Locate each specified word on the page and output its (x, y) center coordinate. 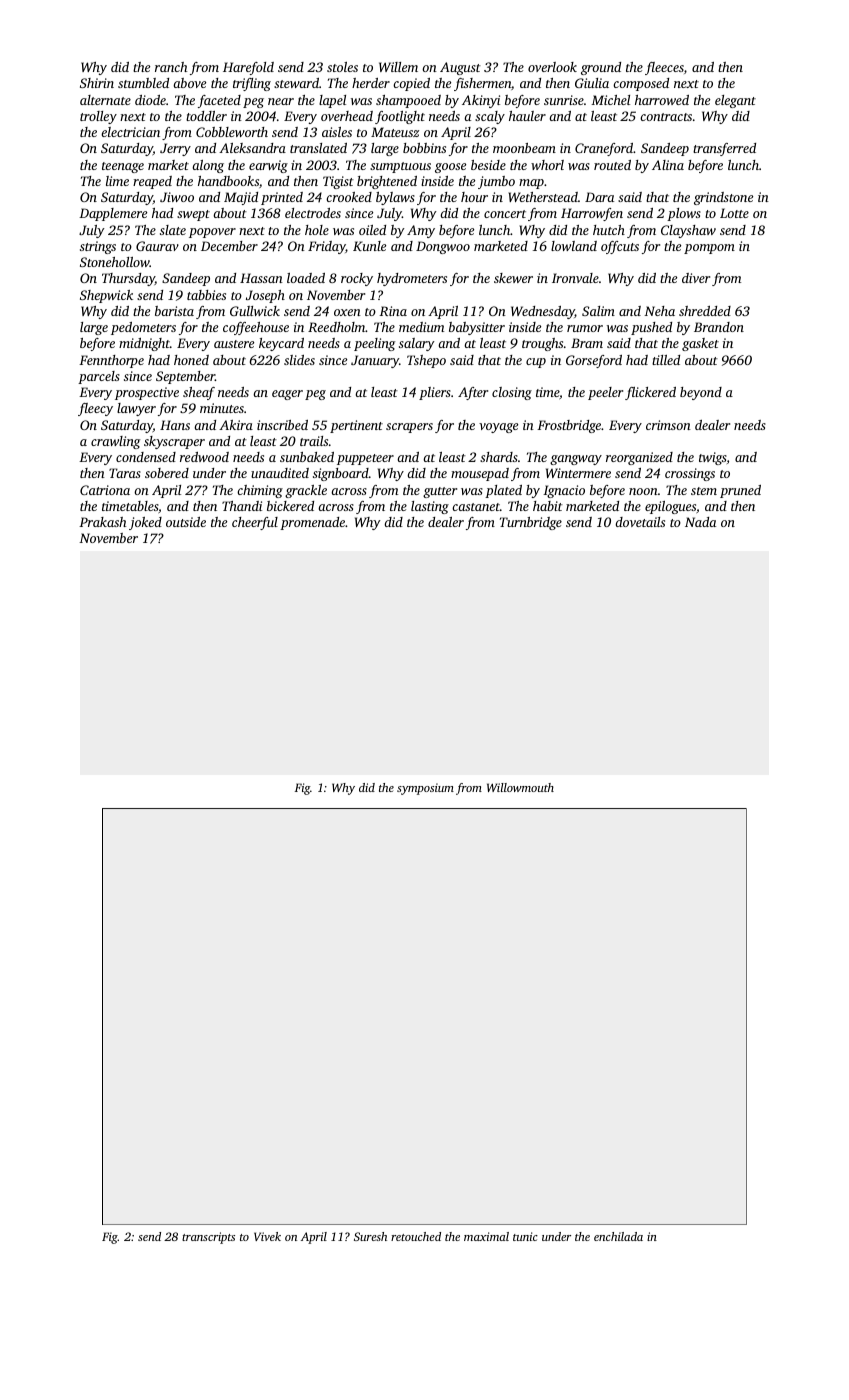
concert (505, 214)
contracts (666, 117)
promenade (312, 523)
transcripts (208, 1238)
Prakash (102, 522)
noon (643, 491)
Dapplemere (113, 214)
